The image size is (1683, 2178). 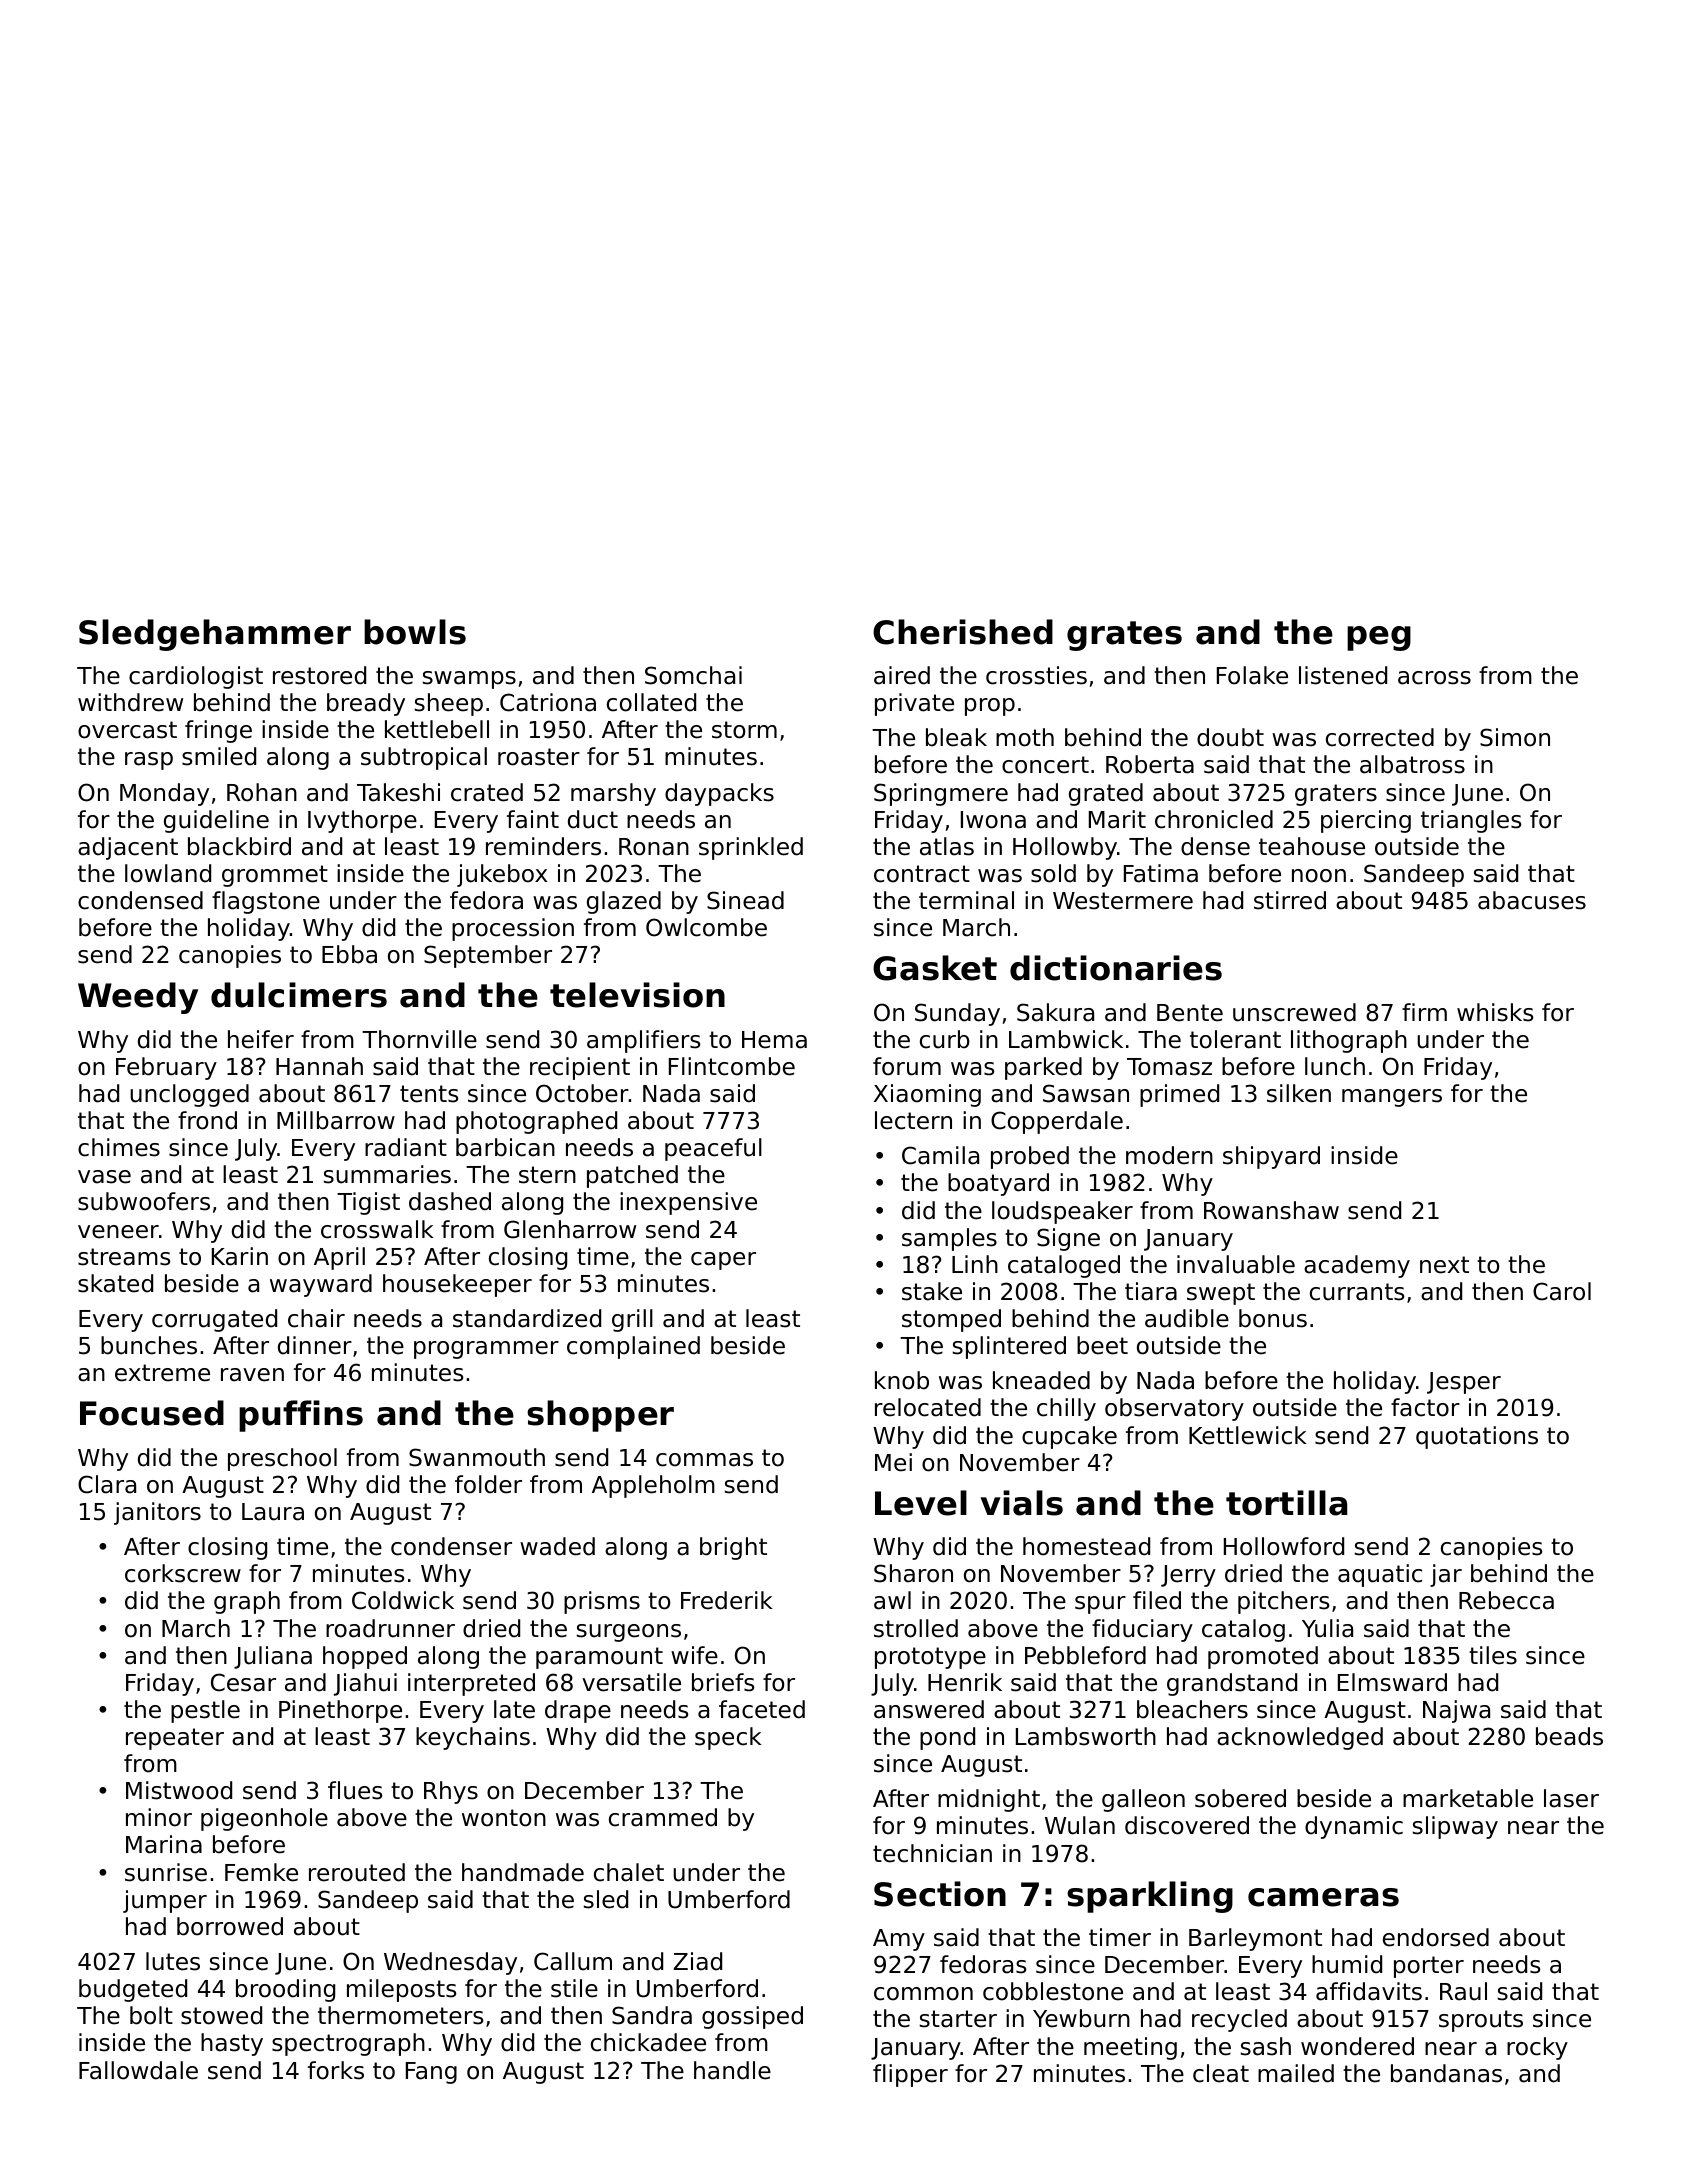 I want to click on flipper, so click(x=910, y=2075).
